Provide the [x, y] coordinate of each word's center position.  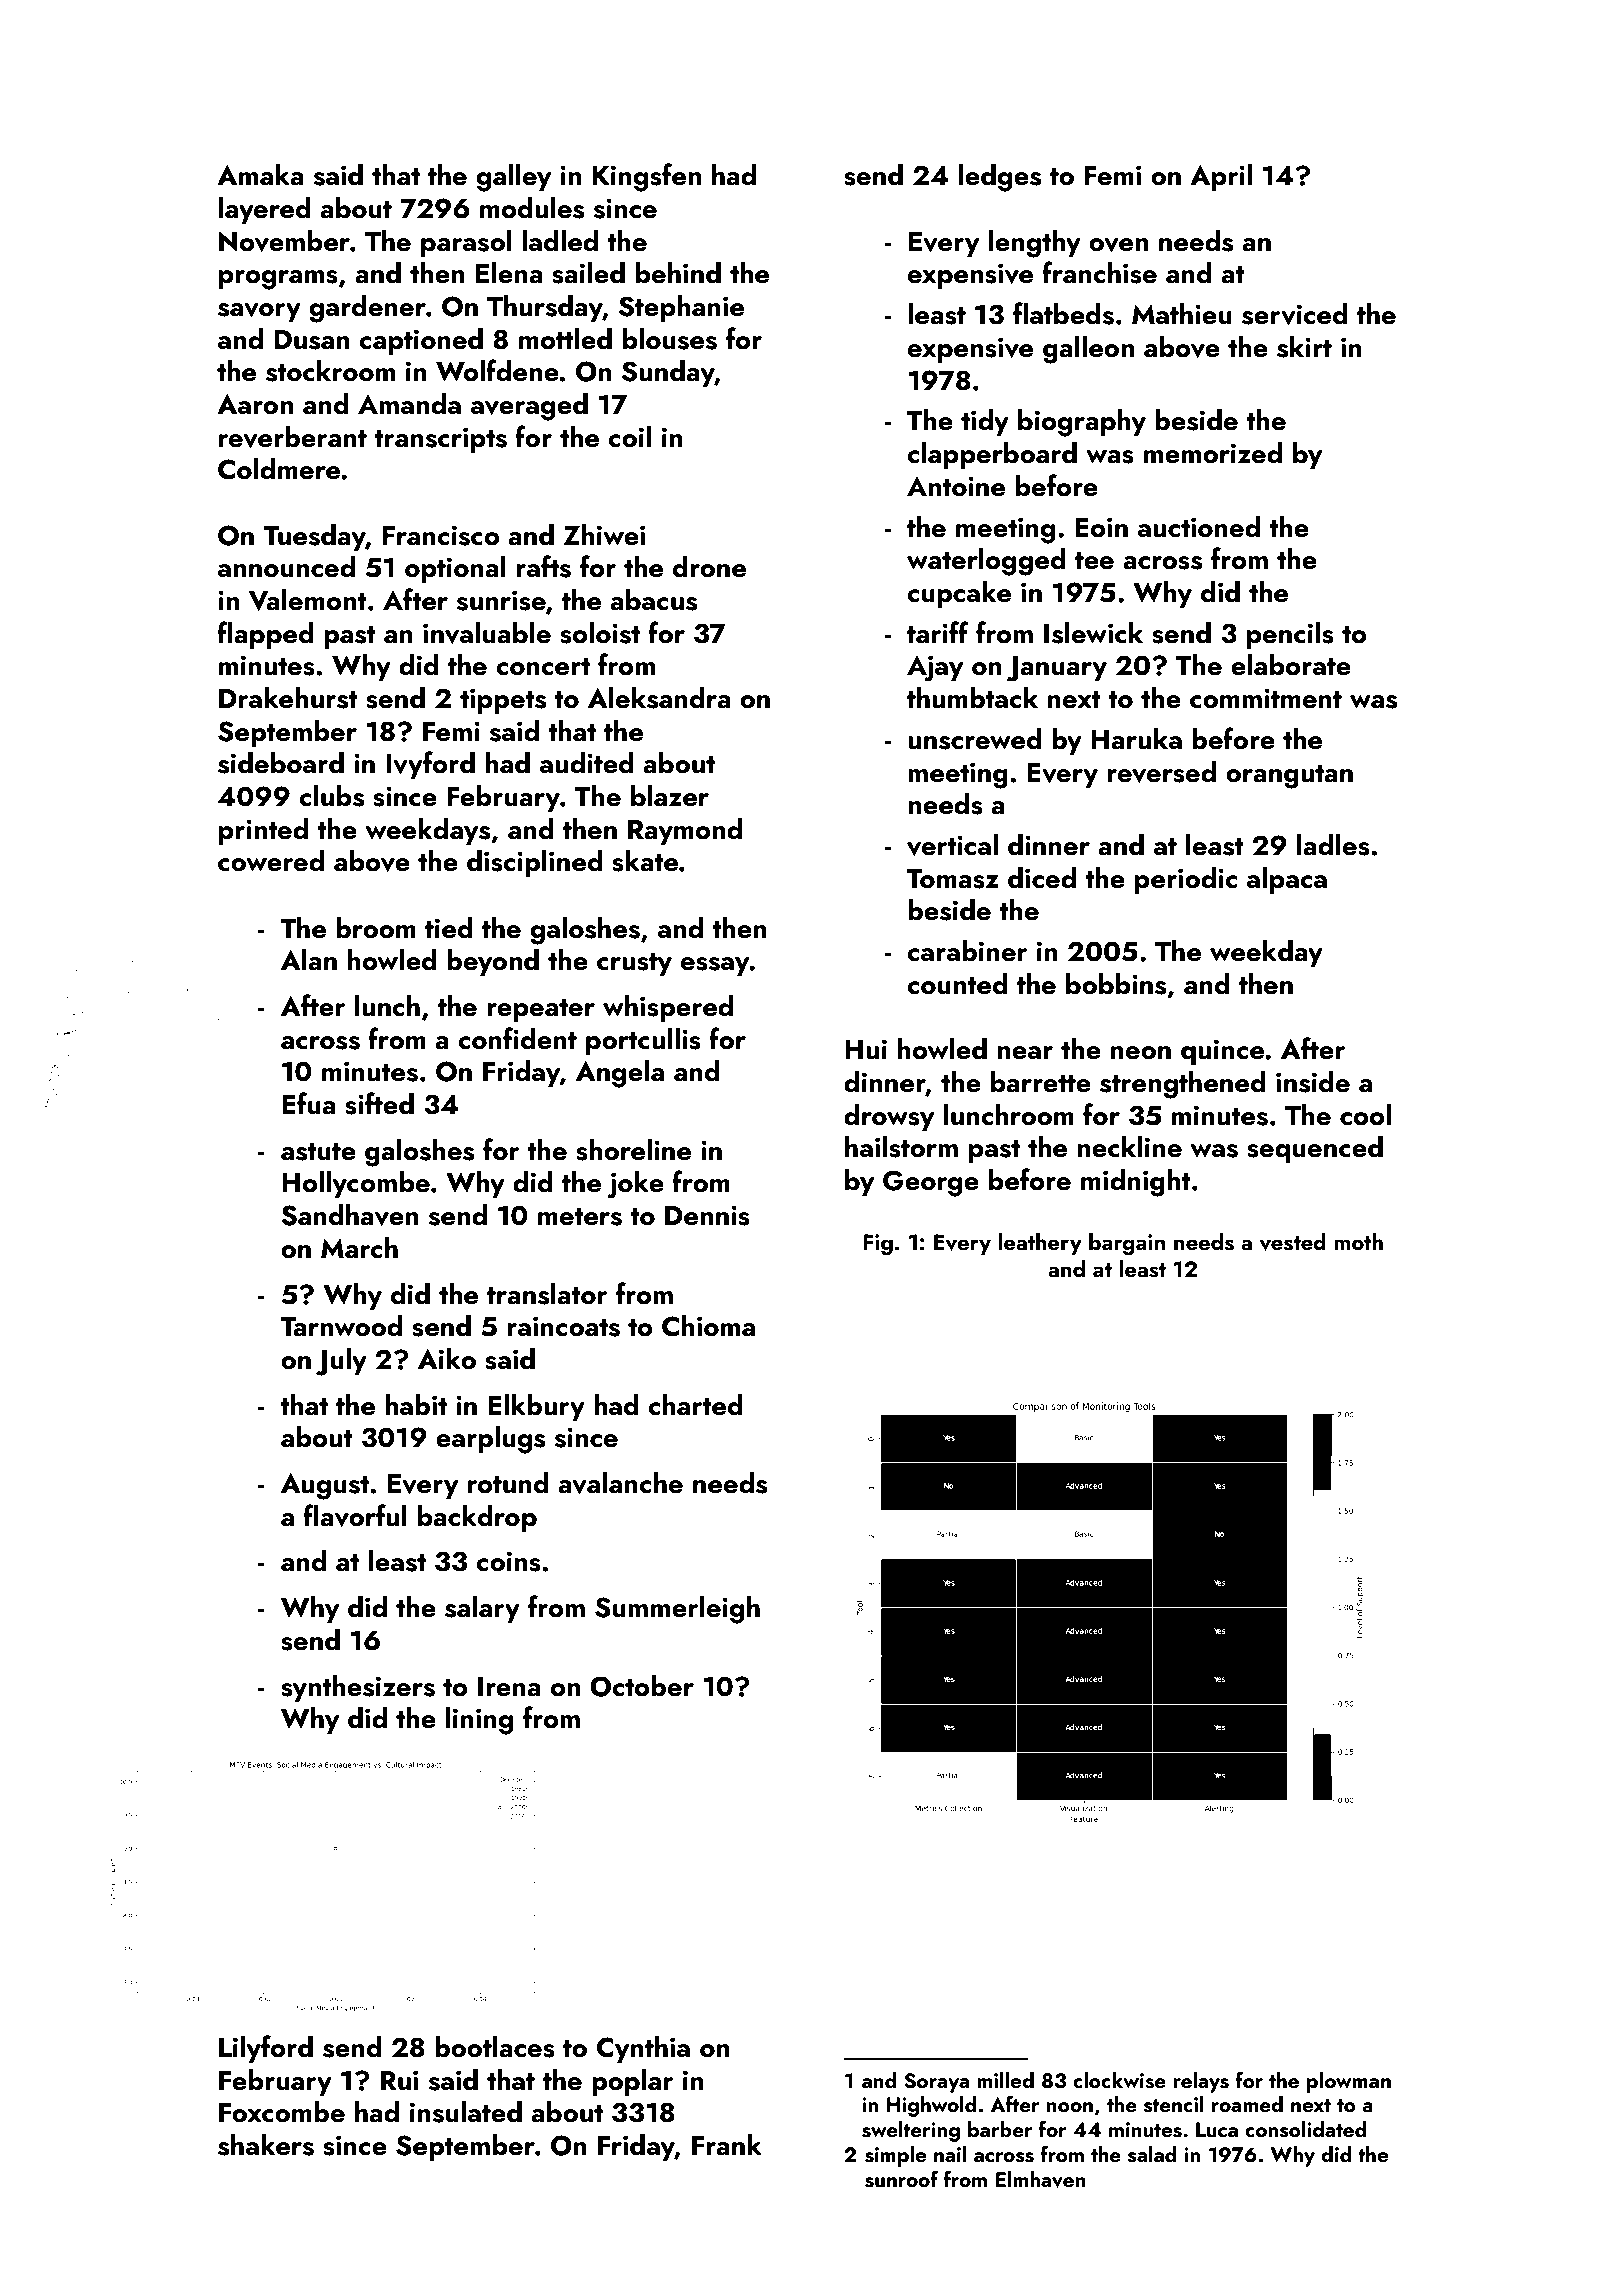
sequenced [1315, 1149]
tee [1094, 561]
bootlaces [495, 2046]
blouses [670, 338]
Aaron [255, 404]
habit [416, 1404]
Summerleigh [677, 1609]
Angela [620, 1073]
